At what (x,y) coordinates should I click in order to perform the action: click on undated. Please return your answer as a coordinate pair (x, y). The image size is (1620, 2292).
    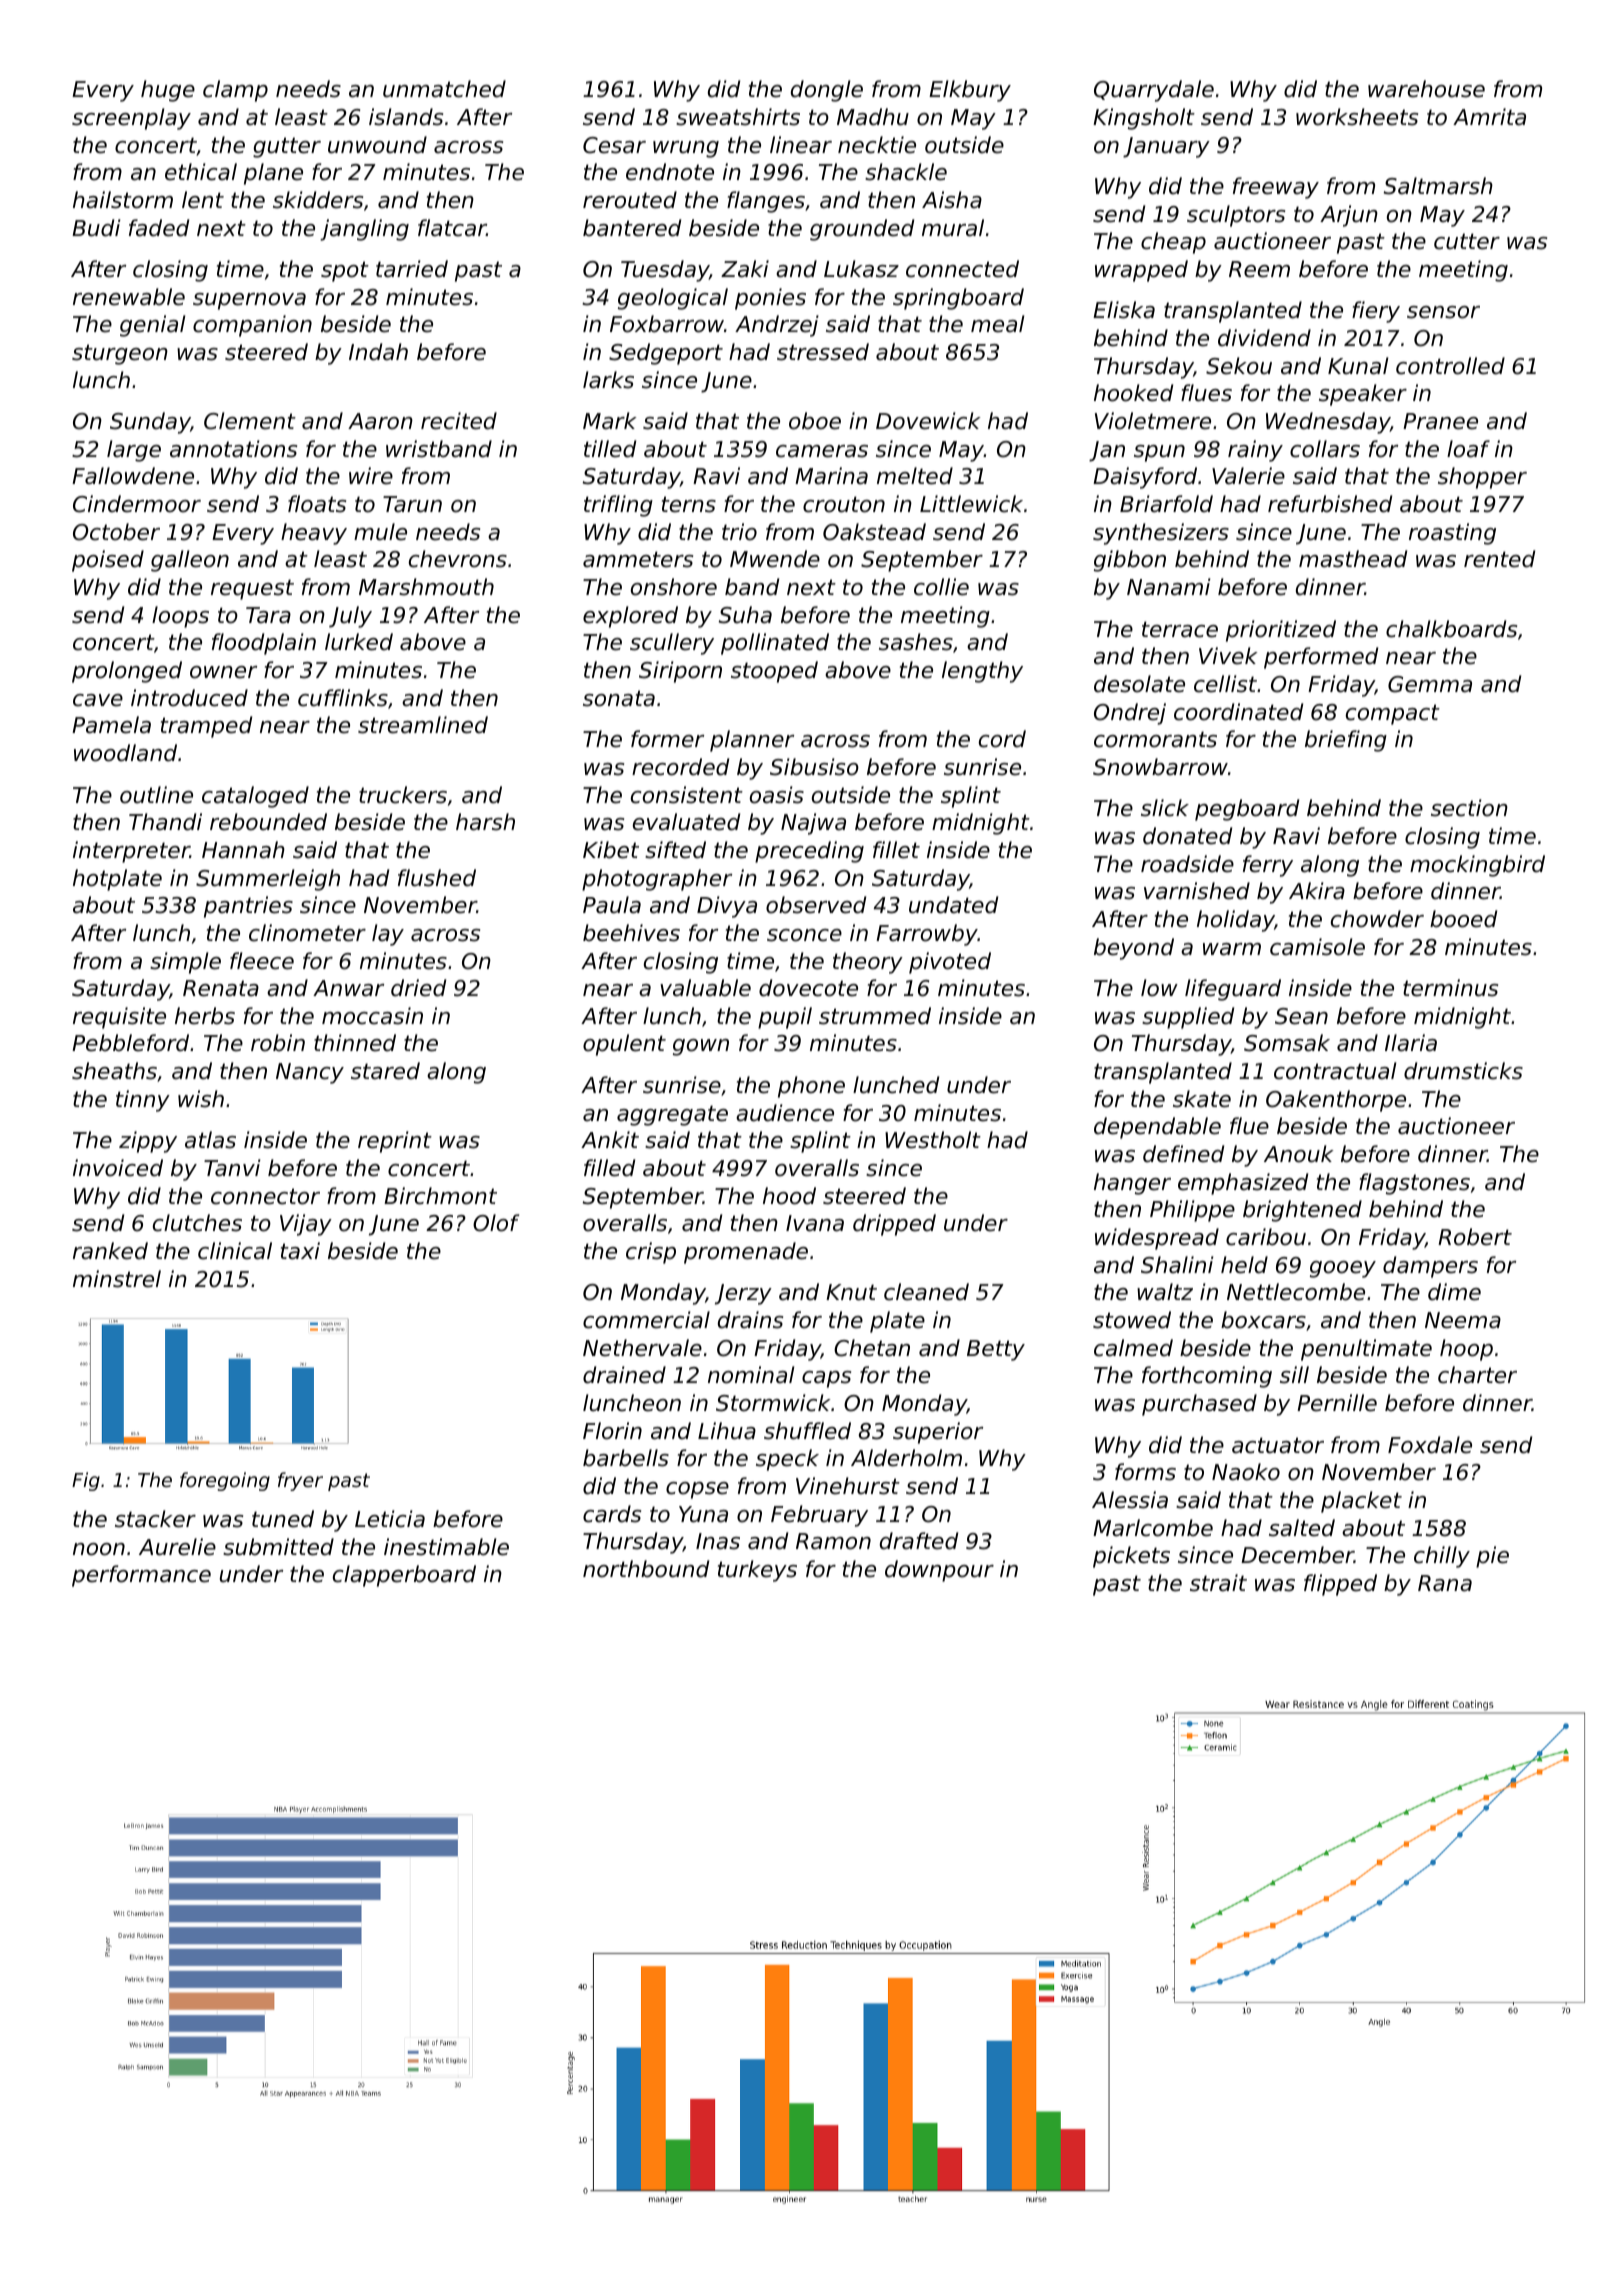
    Looking at the image, I should click on (953, 905).
